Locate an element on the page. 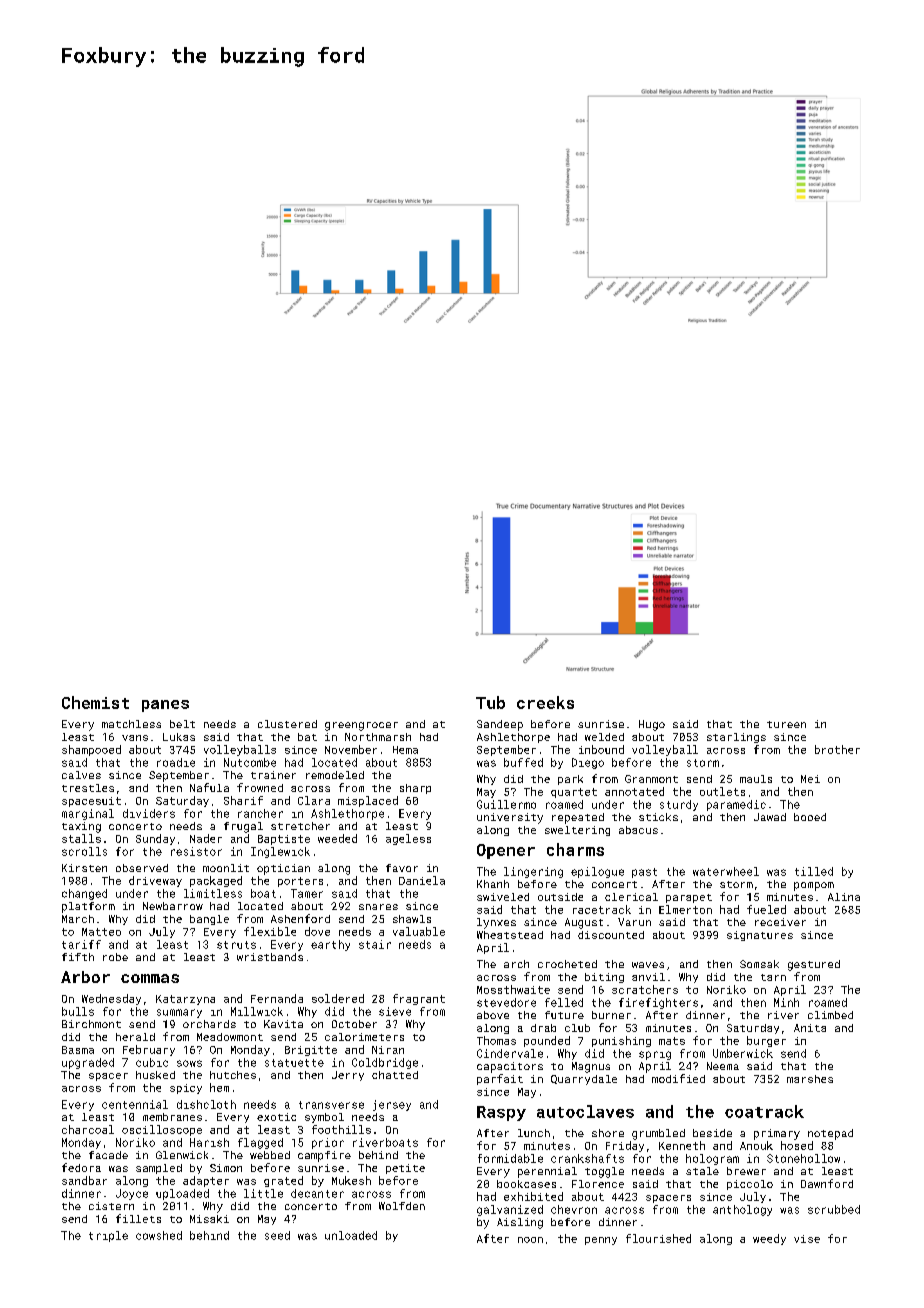 The image size is (924, 1308). adapter is located at coordinates (206, 1181).
